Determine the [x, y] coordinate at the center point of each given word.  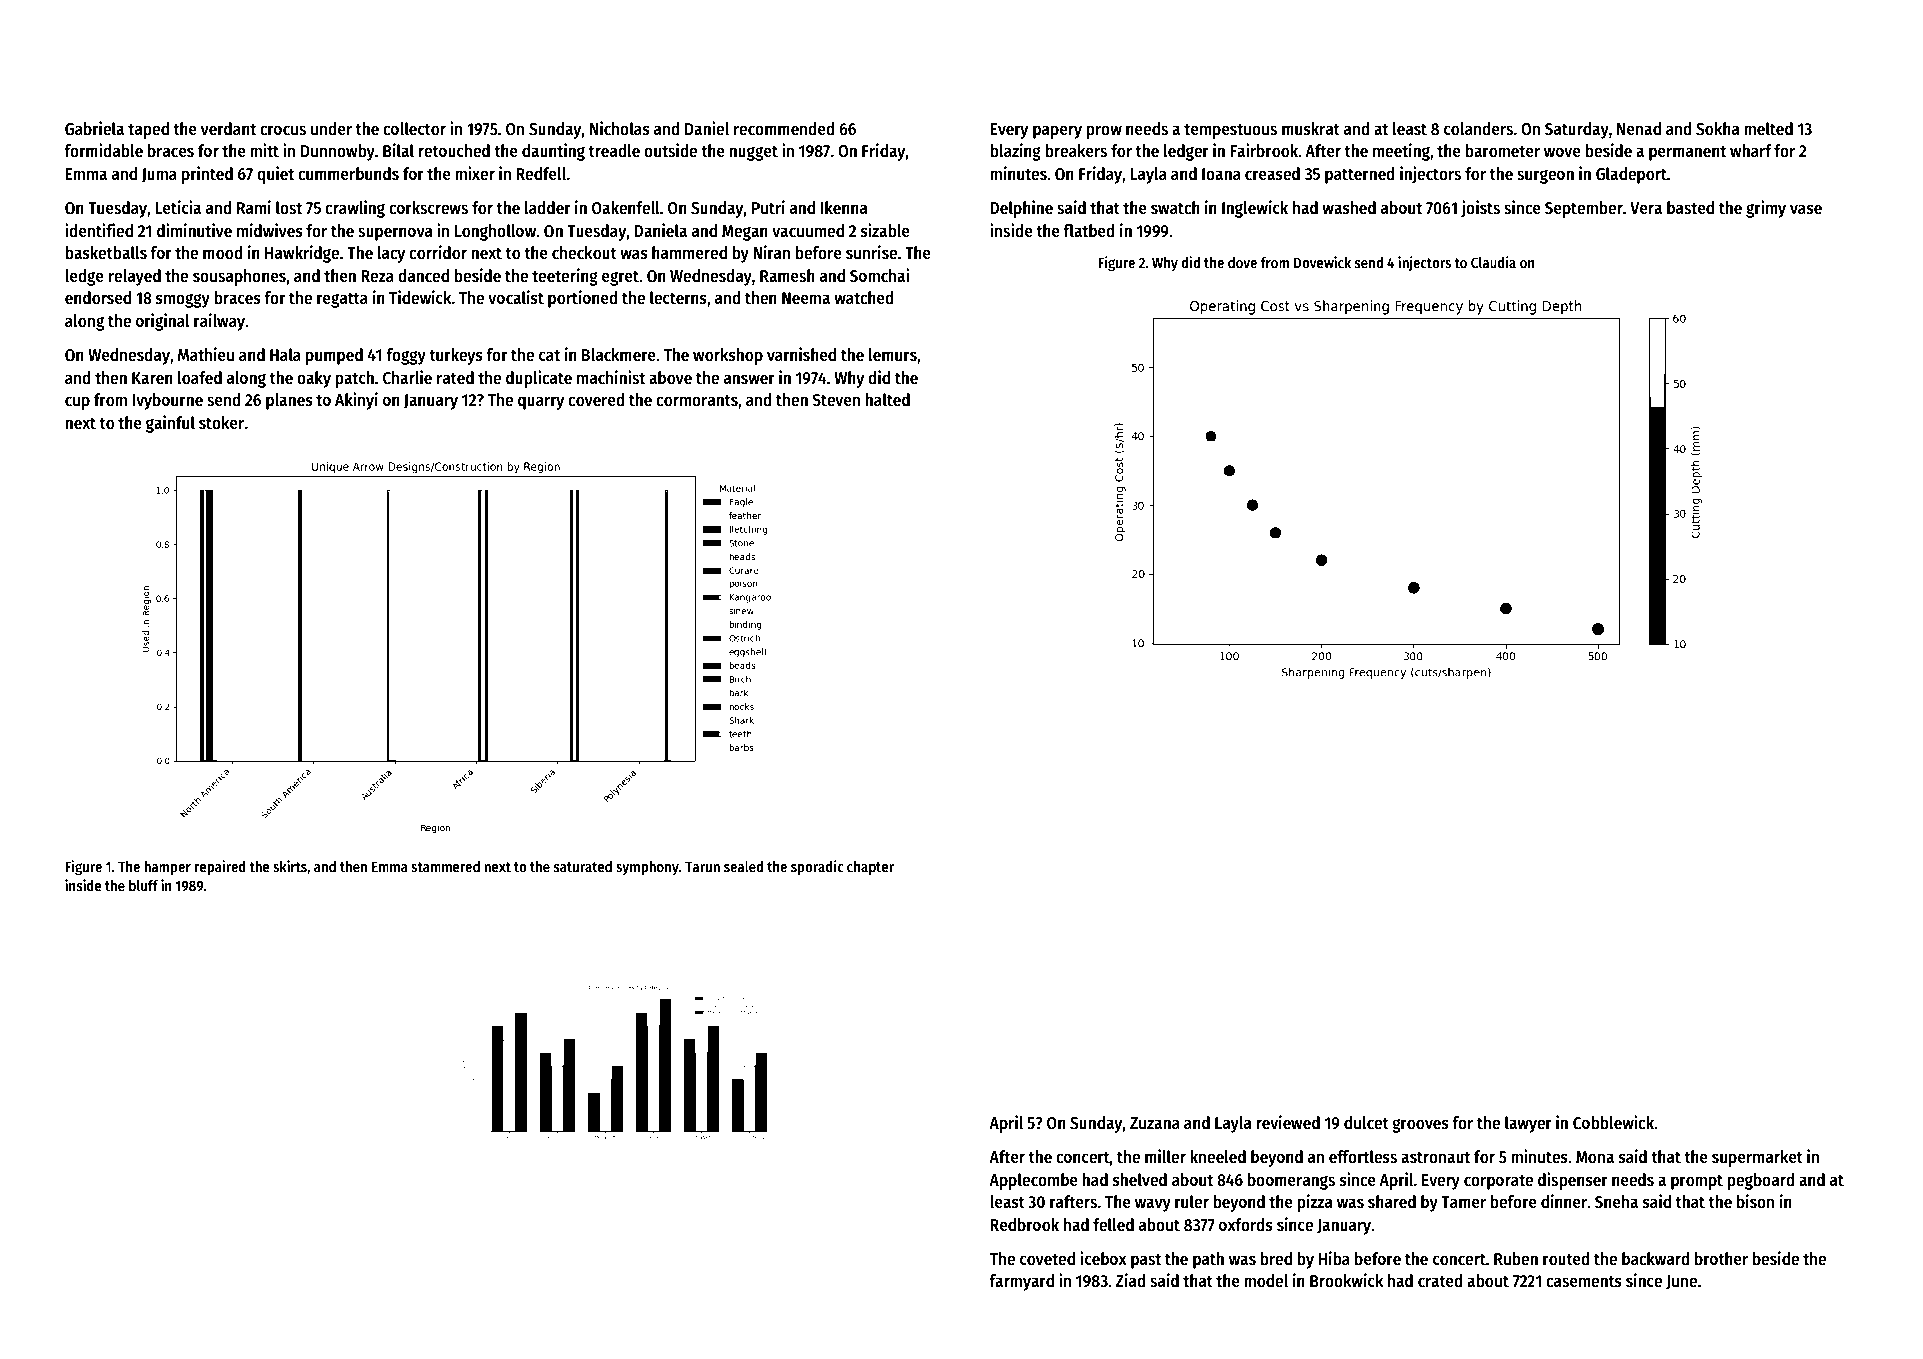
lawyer [1528, 1124]
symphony [647, 868]
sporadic [817, 867]
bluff [143, 885]
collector [414, 129]
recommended [784, 129]
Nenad [1639, 129]
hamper [167, 868]
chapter [870, 868]
